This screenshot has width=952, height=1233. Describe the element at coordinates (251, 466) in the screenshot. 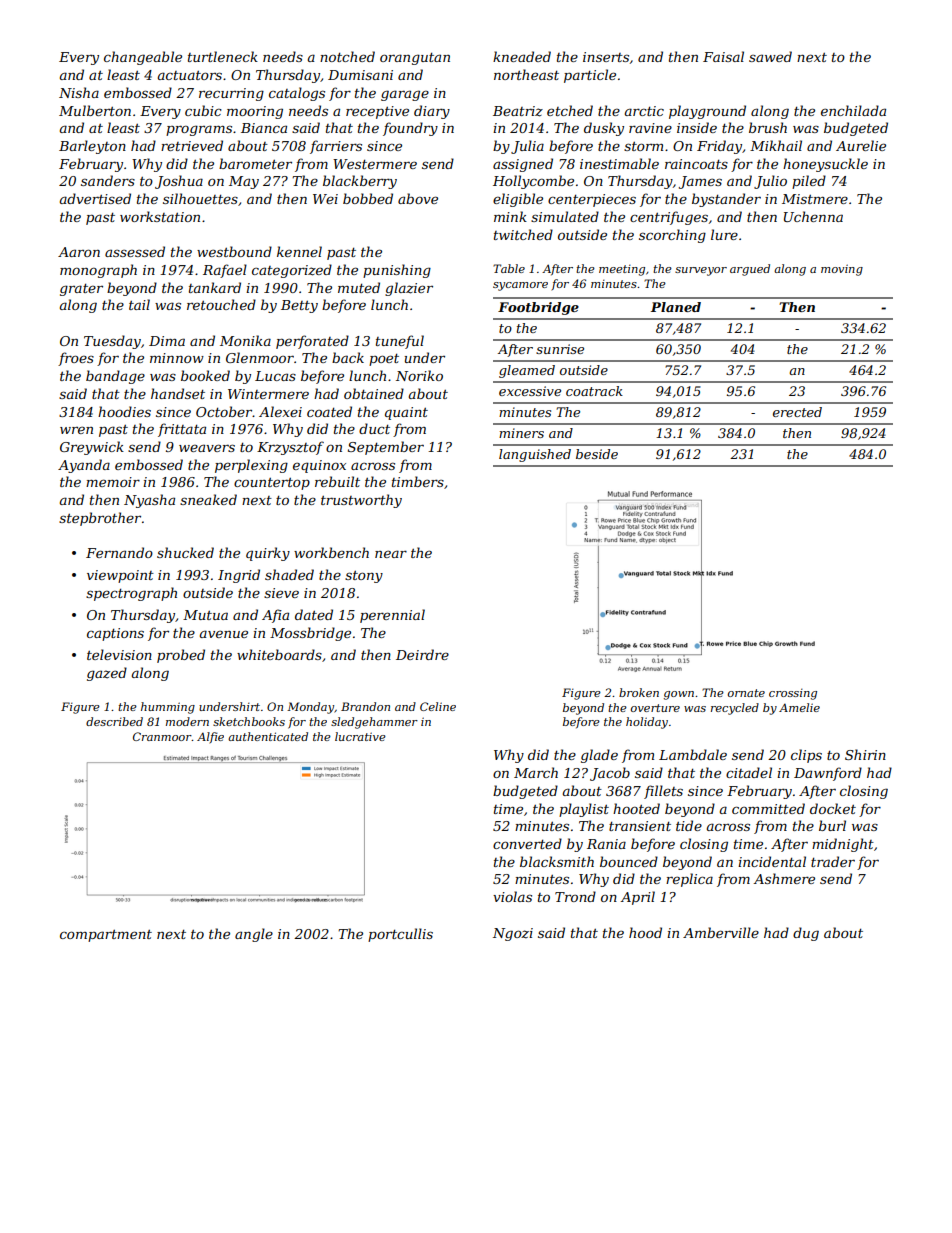

I see `perplexing` at that location.
